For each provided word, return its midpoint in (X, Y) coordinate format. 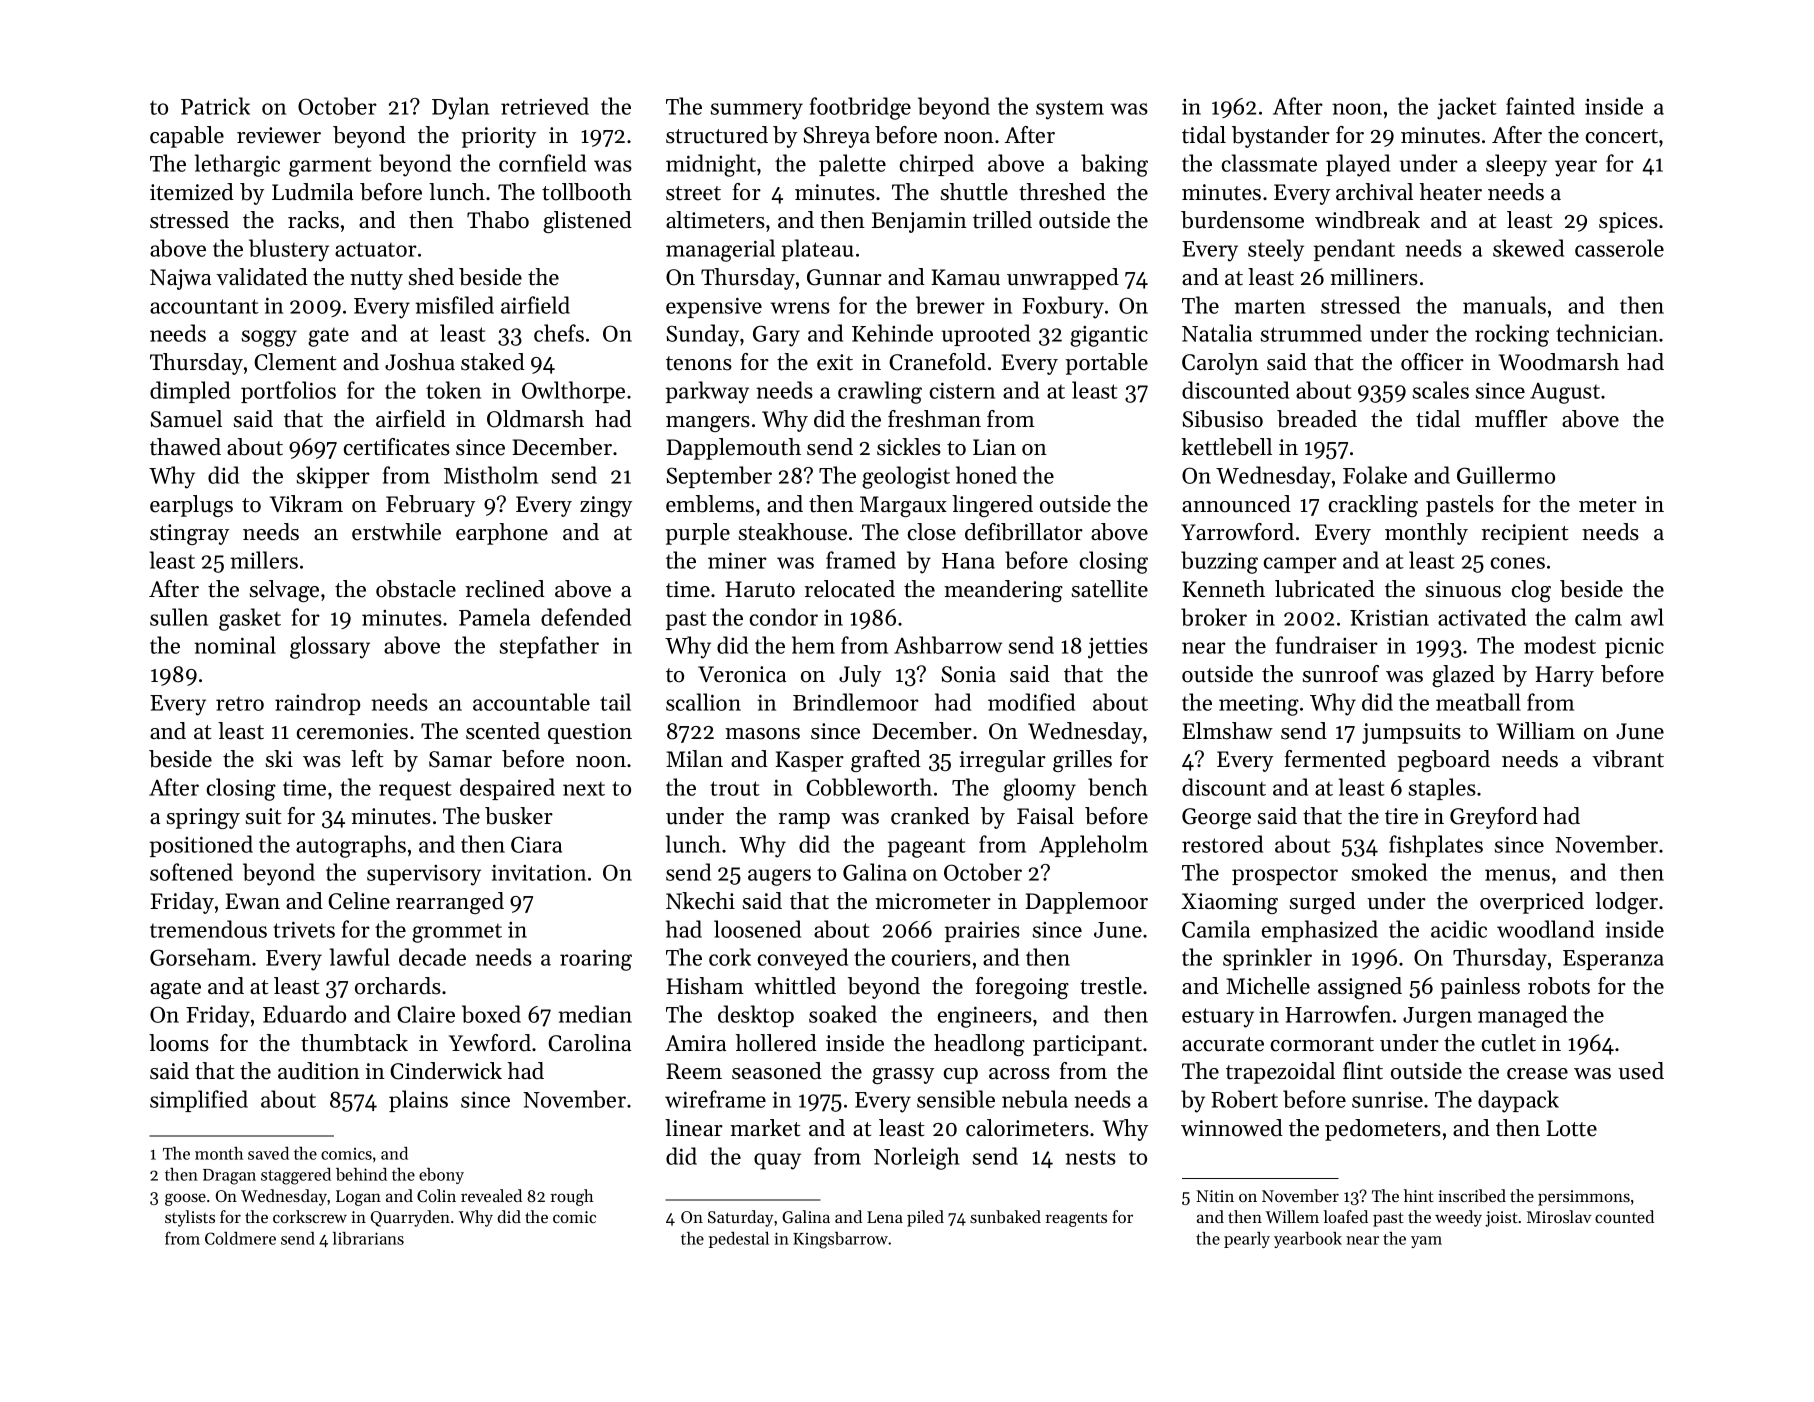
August (1565, 393)
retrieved (545, 106)
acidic (1459, 929)
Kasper (809, 761)
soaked (843, 1014)
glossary (330, 647)
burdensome (1242, 220)
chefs (559, 333)
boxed (491, 1014)
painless (1480, 988)
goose (185, 1199)
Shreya (836, 137)
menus (1517, 875)
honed (986, 475)
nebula (1035, 1099)
